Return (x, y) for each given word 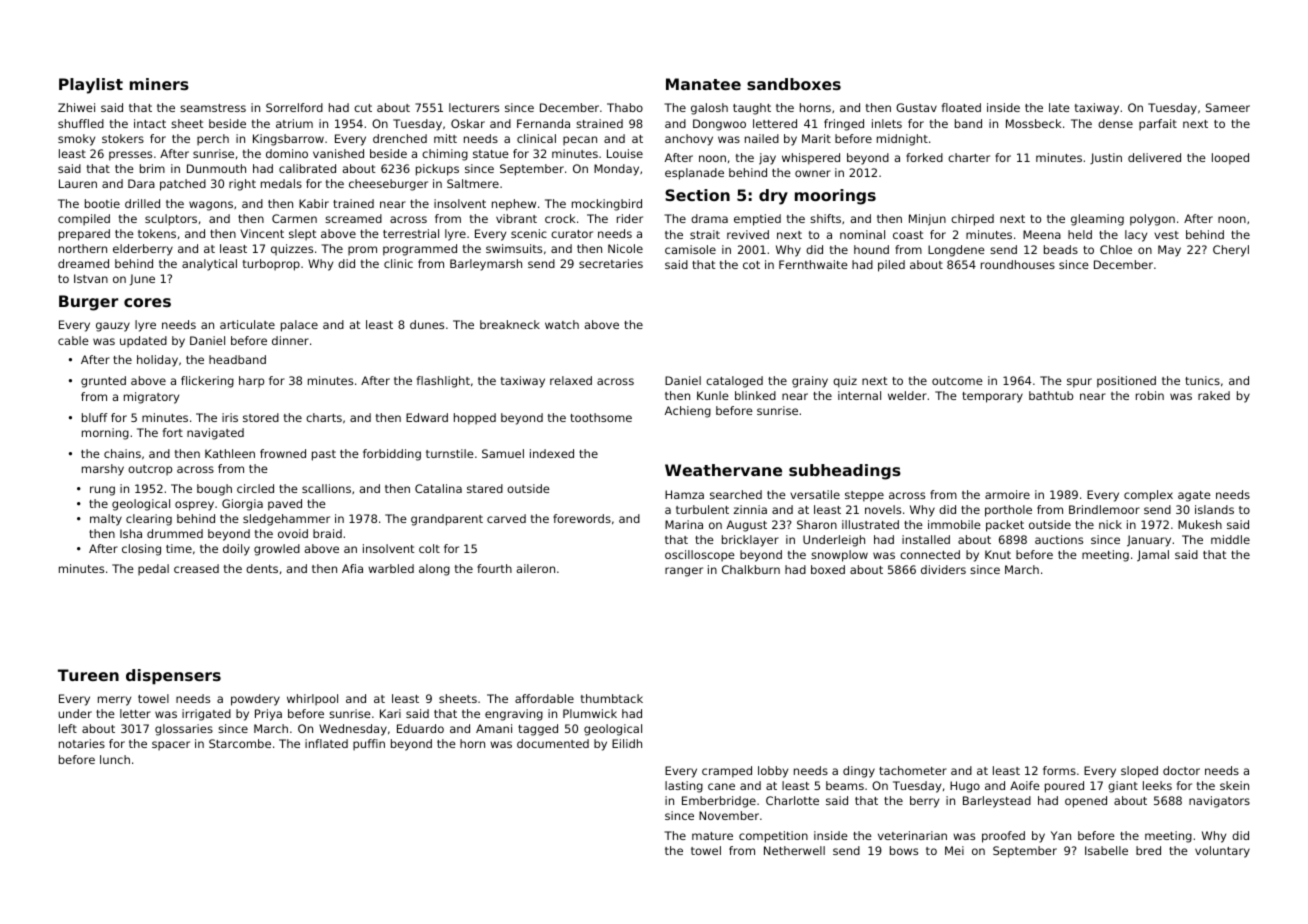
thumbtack (612, 698)
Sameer (1228, 107)
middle (1230, 539)
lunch (115, 759)
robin (1150, 395)
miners (159, 84)
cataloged (734, 382)
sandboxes (794, 84)
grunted (103, 382)
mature (712, 836)
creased (196, 568)
